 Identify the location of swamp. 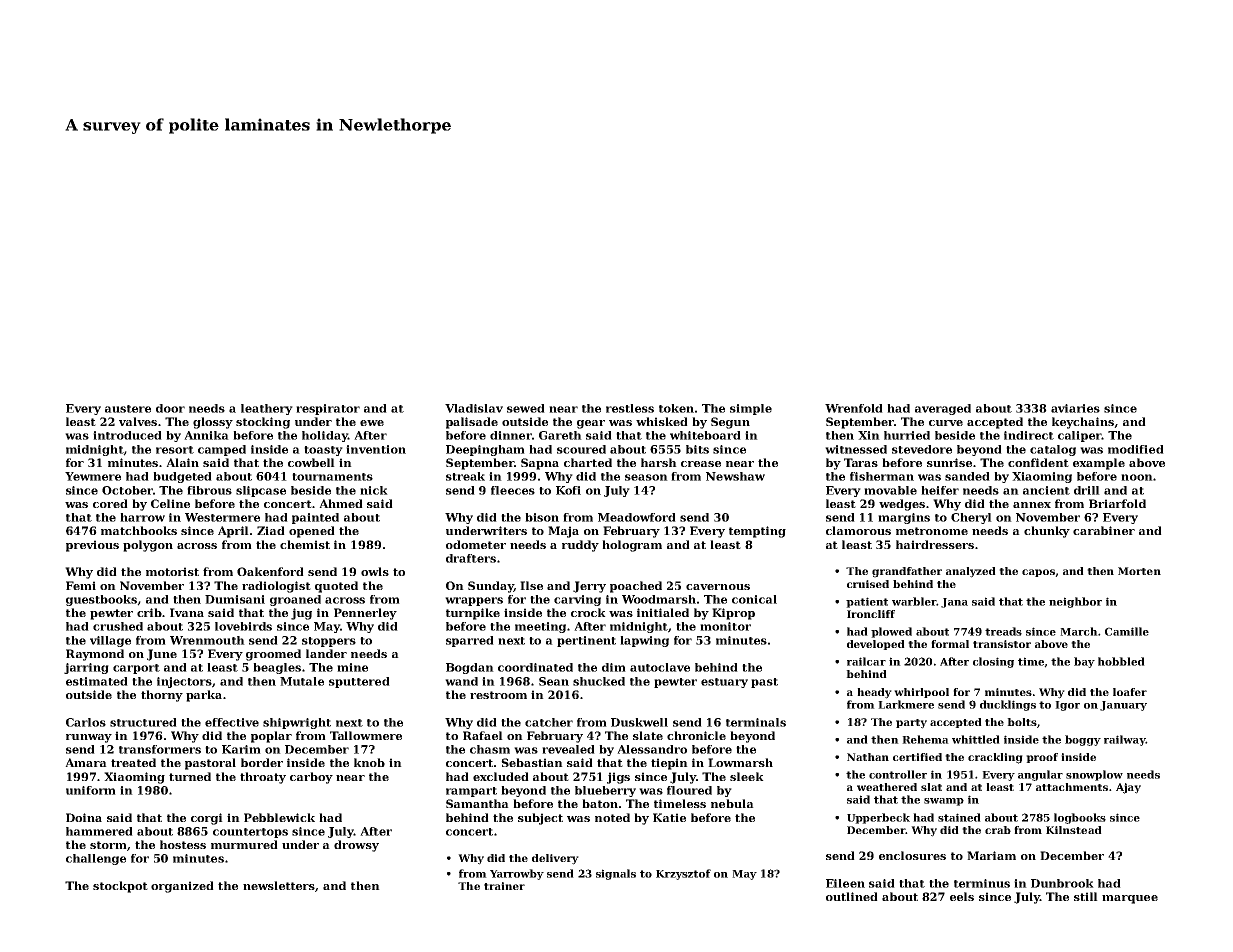
(944, 802).
